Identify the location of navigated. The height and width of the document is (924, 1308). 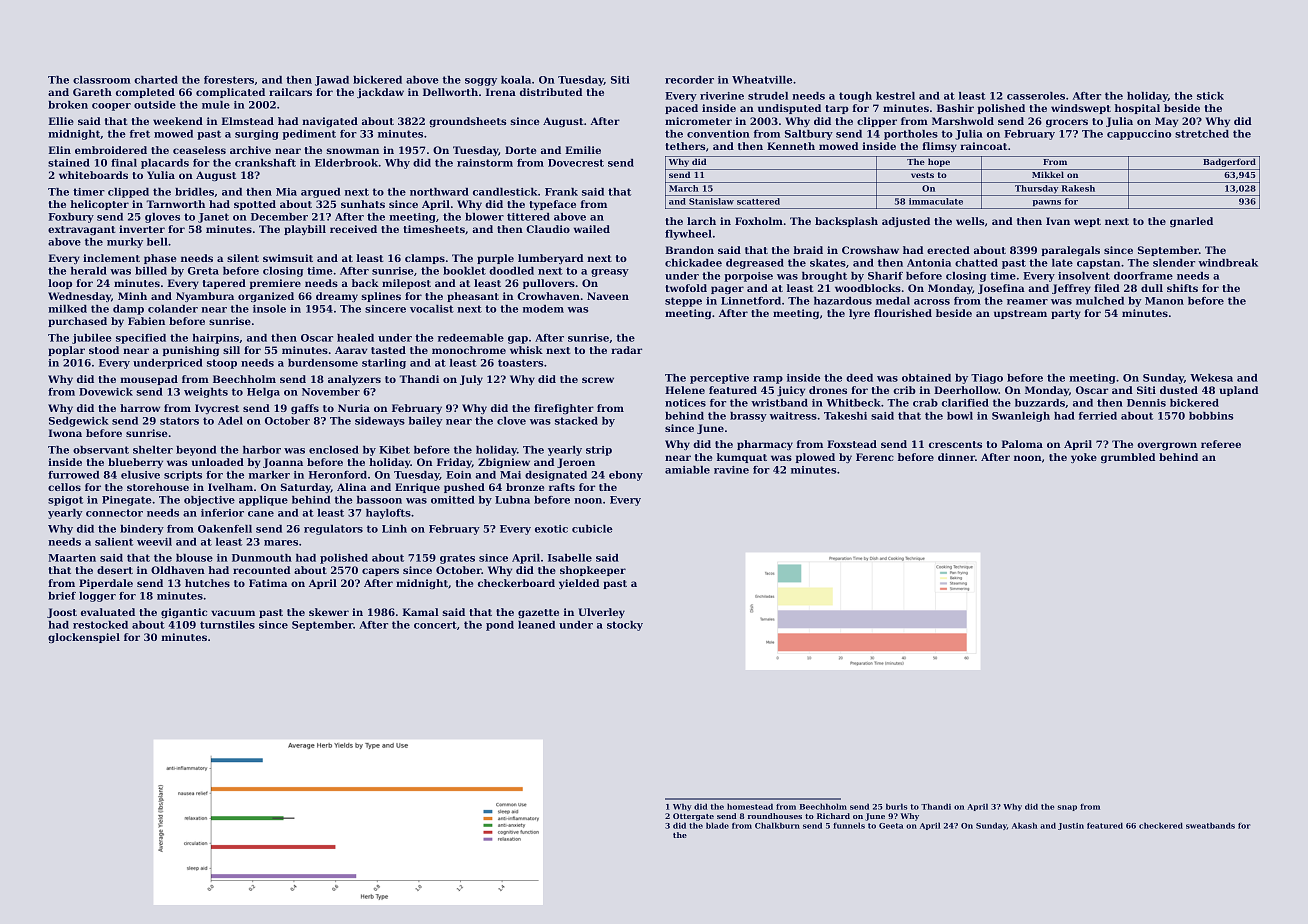
(330, 122).
